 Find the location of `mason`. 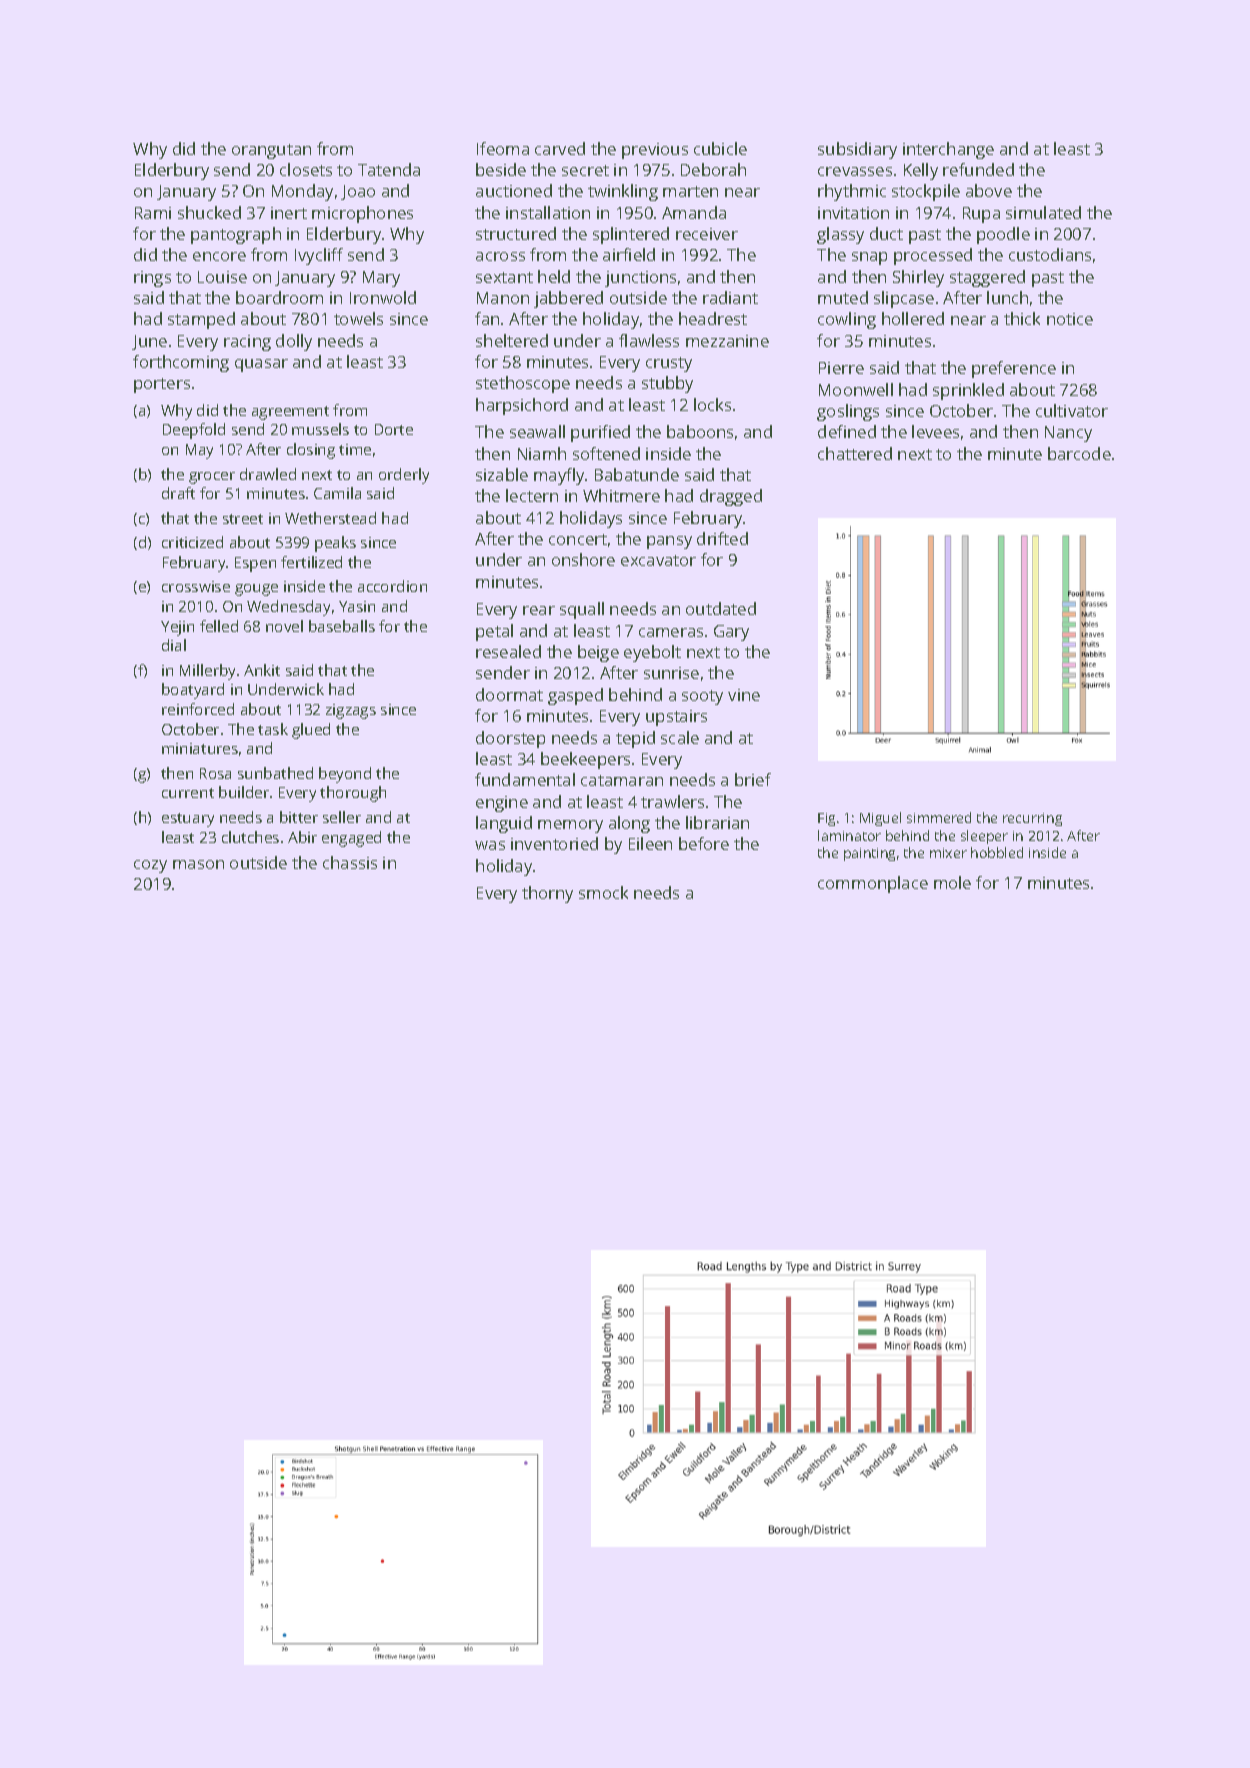

mason is located at coordinates (198, 864).
